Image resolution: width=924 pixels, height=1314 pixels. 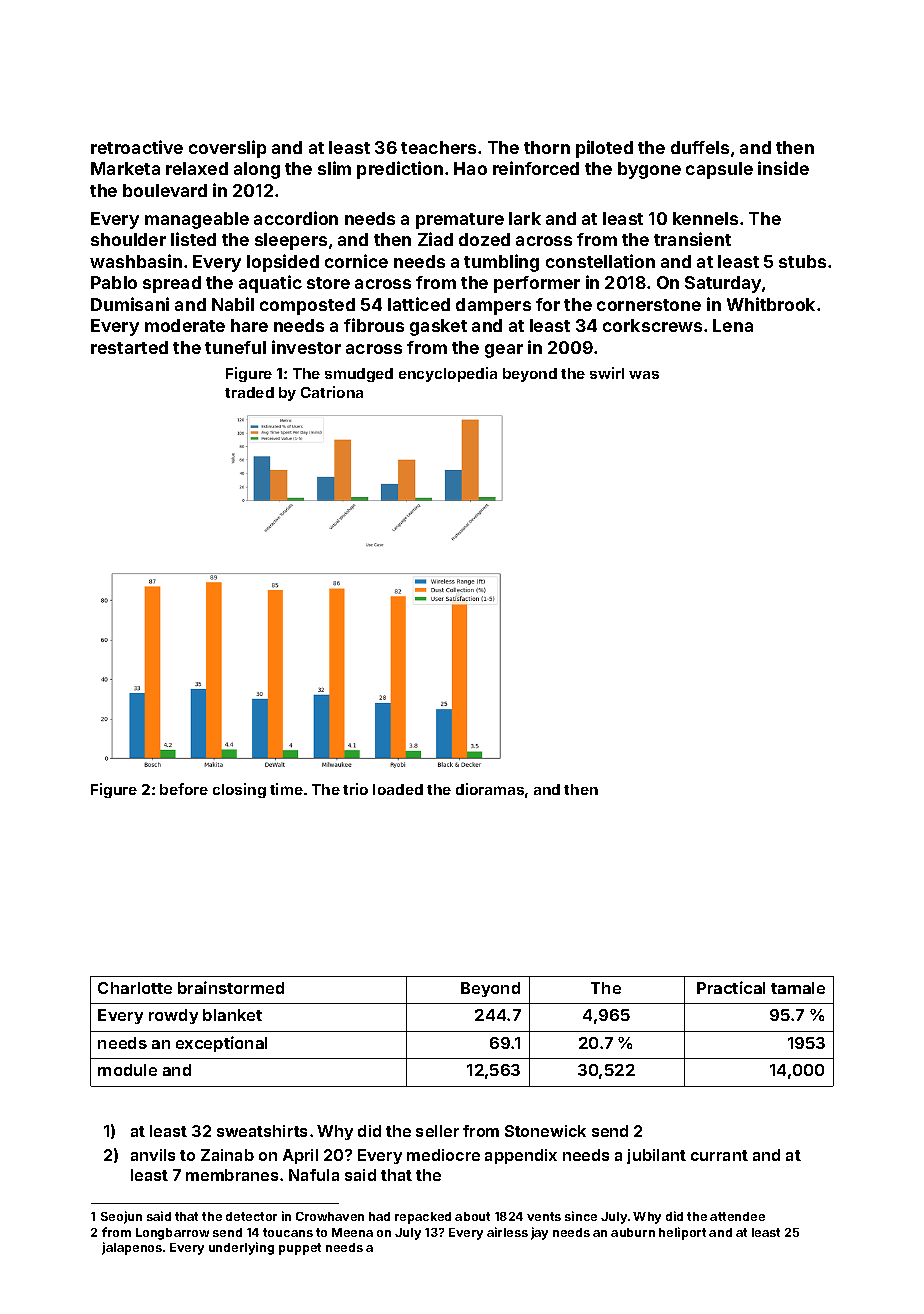 What do you see at coordinates (798, 988) in the screenshot?
I see `tamale` at bounding box center [798, 988].
